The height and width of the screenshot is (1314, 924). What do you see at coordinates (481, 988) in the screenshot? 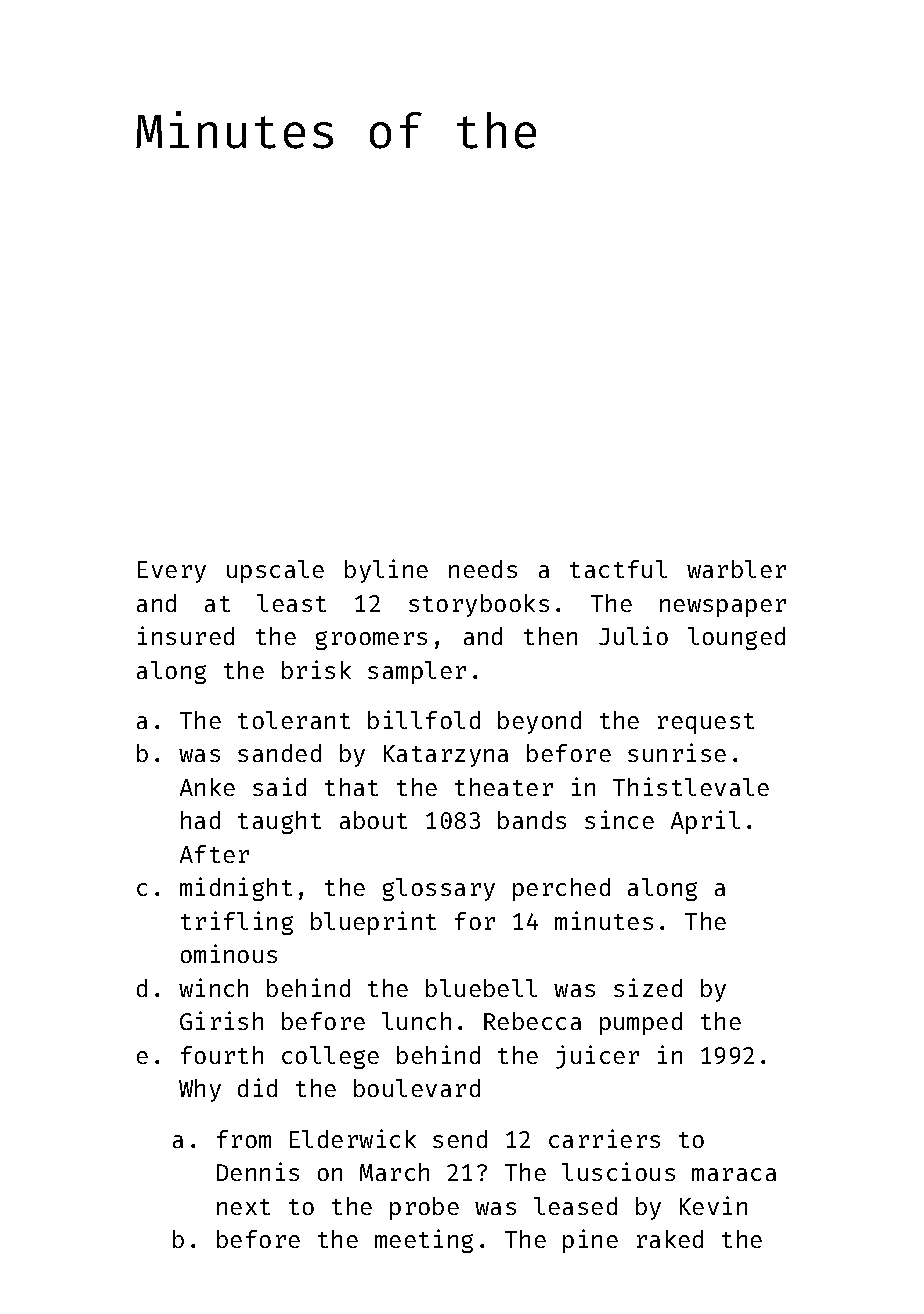
I see `bluebell` at bounding box center [481, 988].
